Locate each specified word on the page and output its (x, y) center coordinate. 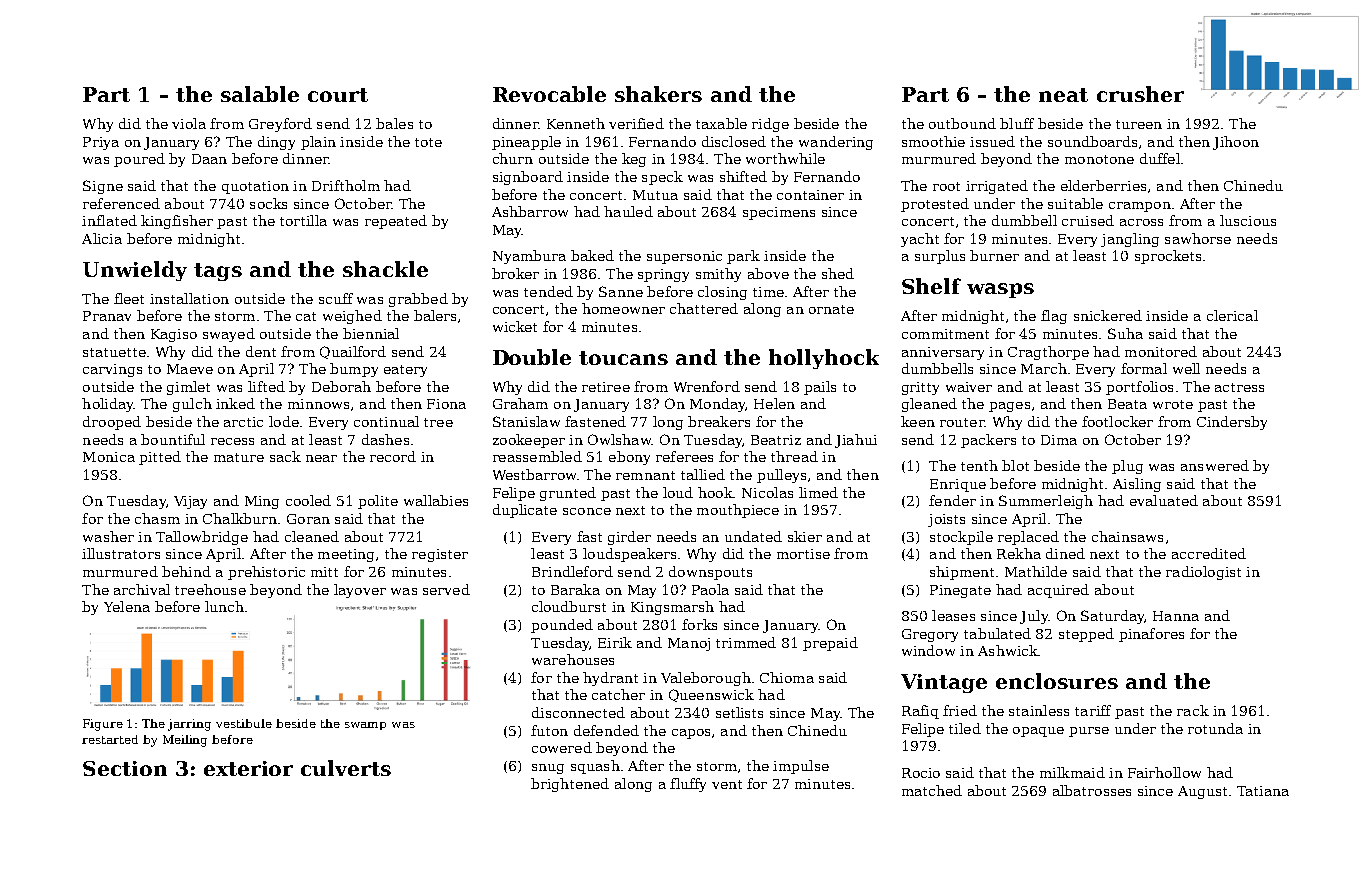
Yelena (127, 606)
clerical (1232, 315)
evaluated (1164, 500)
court (338, 95)
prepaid (830, 644)
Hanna (1176, 616)
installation (189, 298)
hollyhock (824, 359)
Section (125, 768)
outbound (962, 123)
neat (1063, 95)
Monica (109, 457)
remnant (645, 475)
